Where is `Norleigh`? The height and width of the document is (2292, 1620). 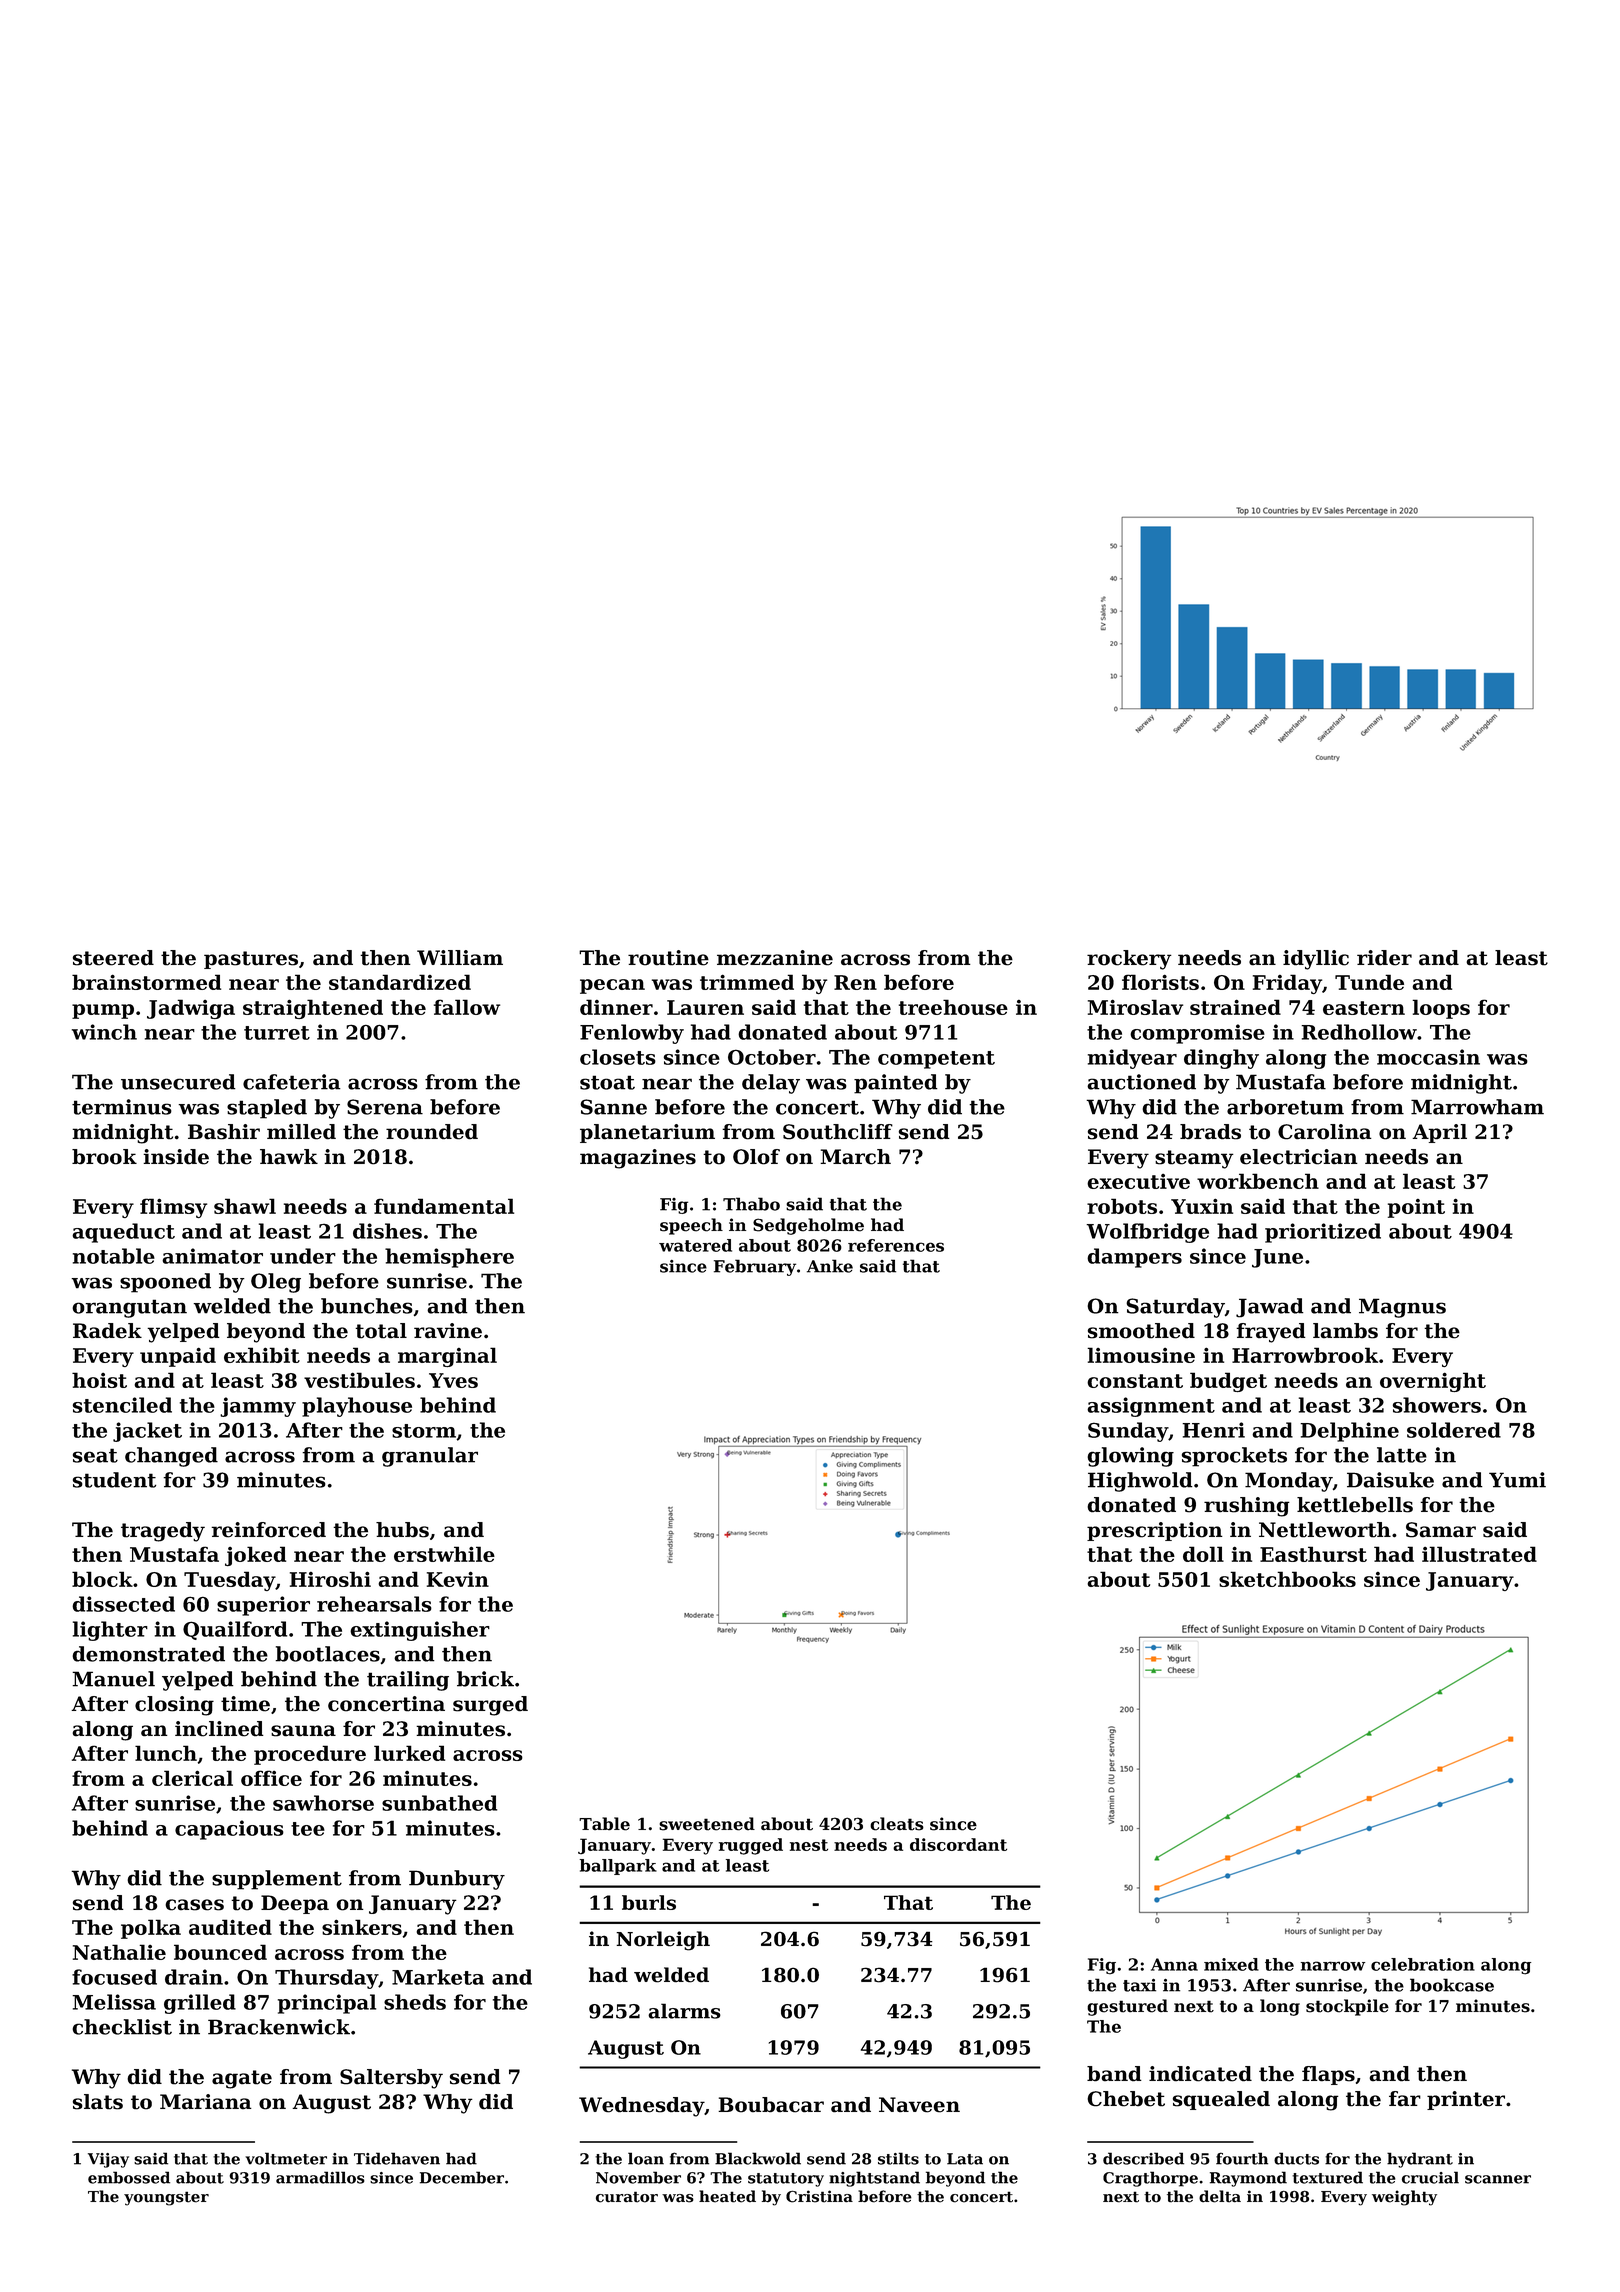
Norleigh is located at coordinates (663, 1941).
